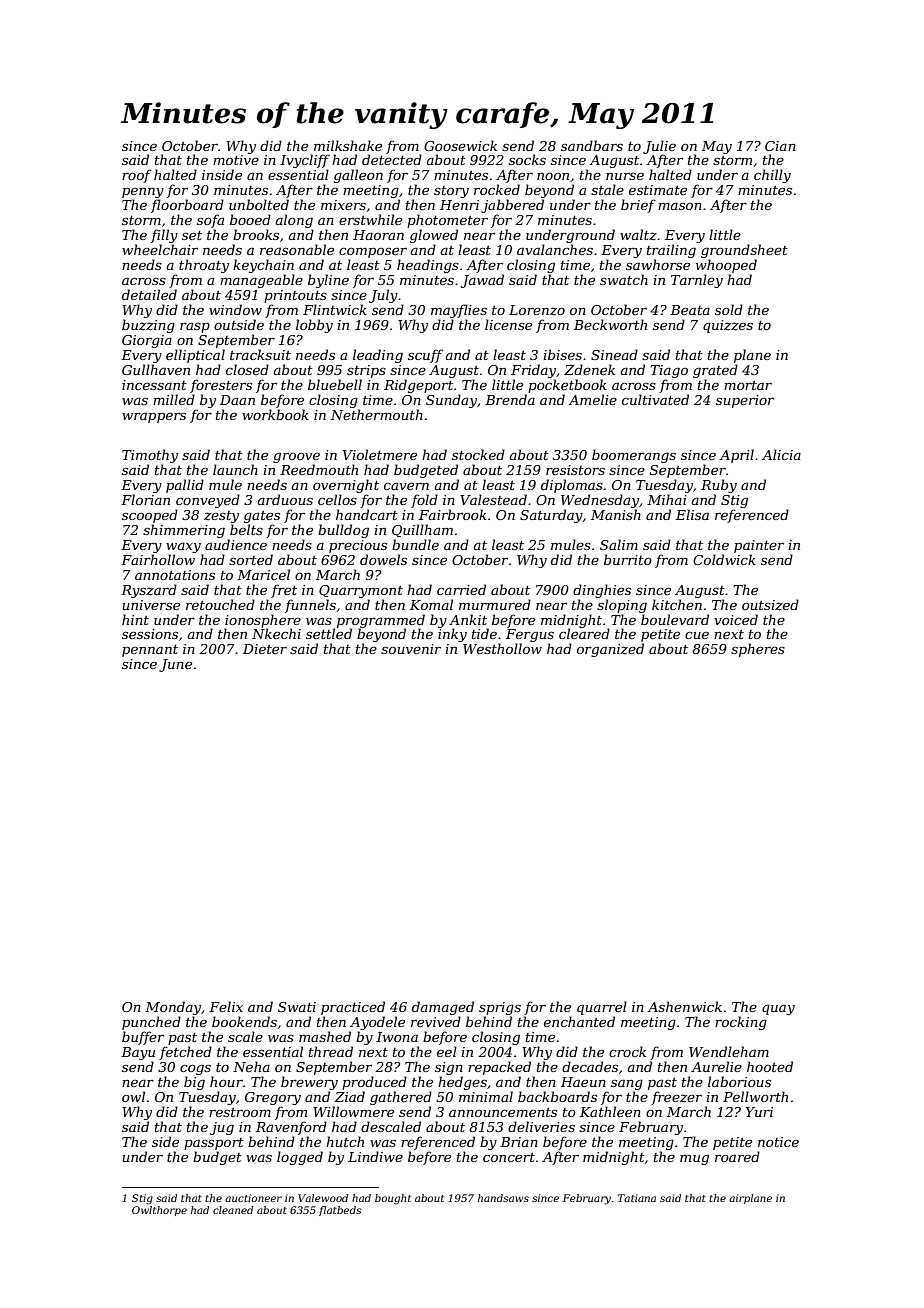  I want to click on damaged, so click(443, 1008).
